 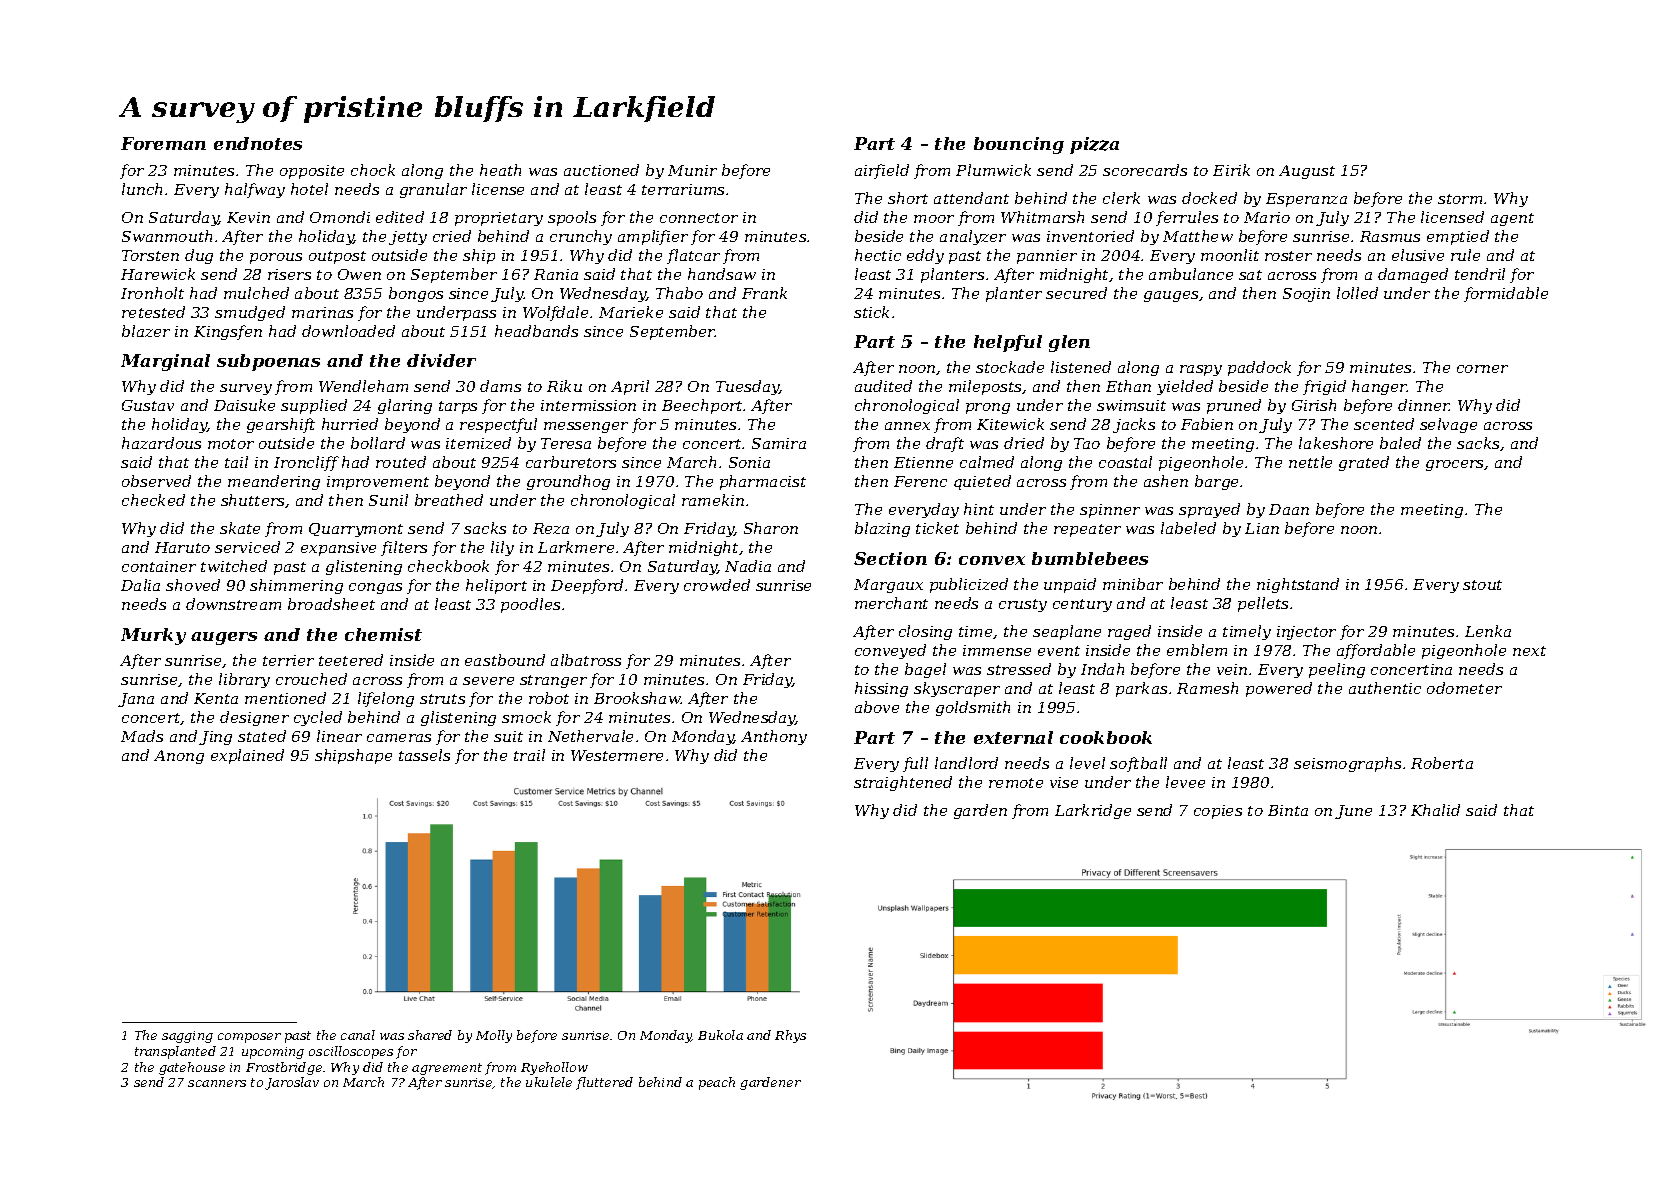 What do you see at coordinates (1019, 145) in the image?
I see `bouncing` at bounding box center [1019, 145].
